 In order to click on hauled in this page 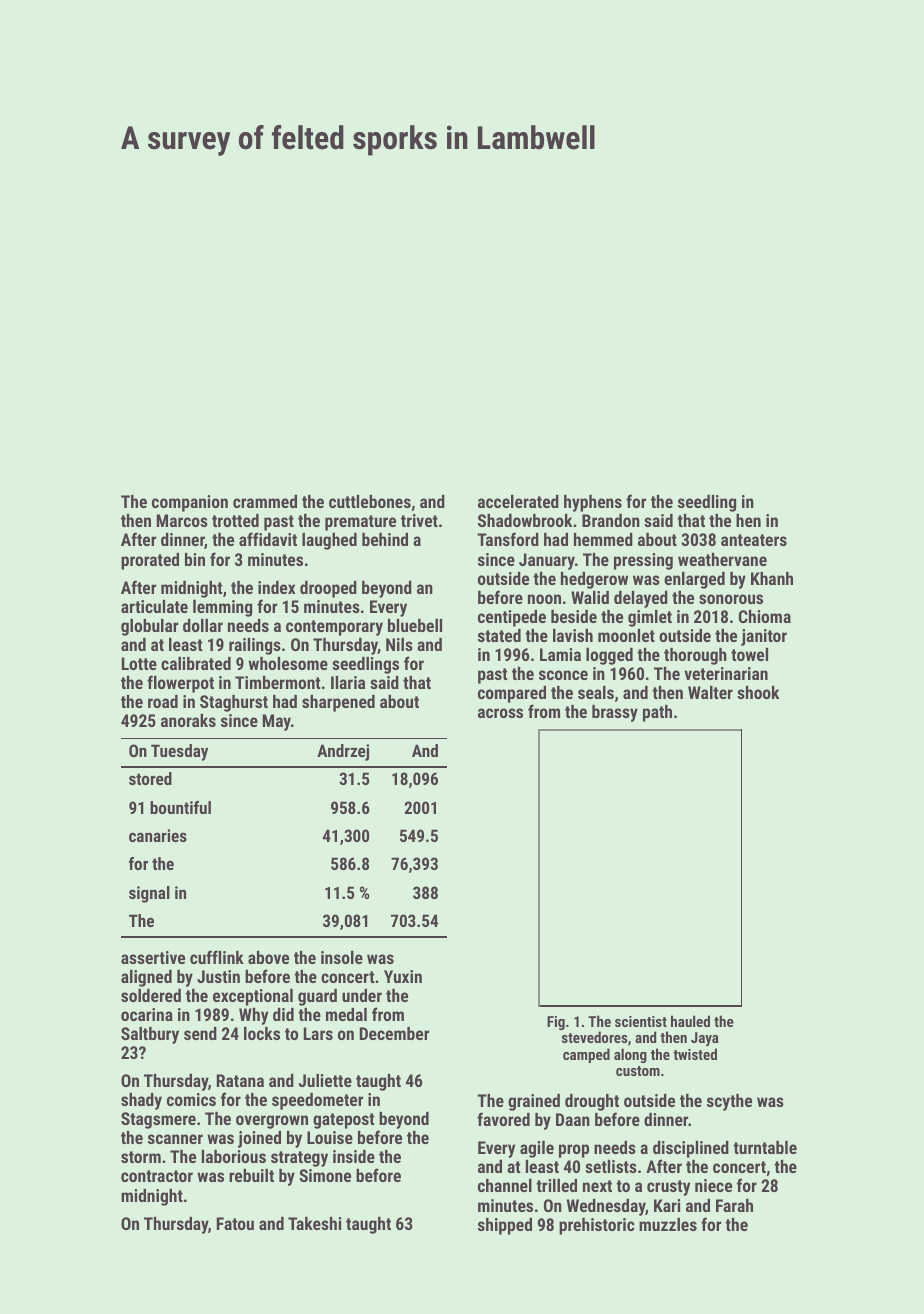, I will do `click(690, 1021)`.
